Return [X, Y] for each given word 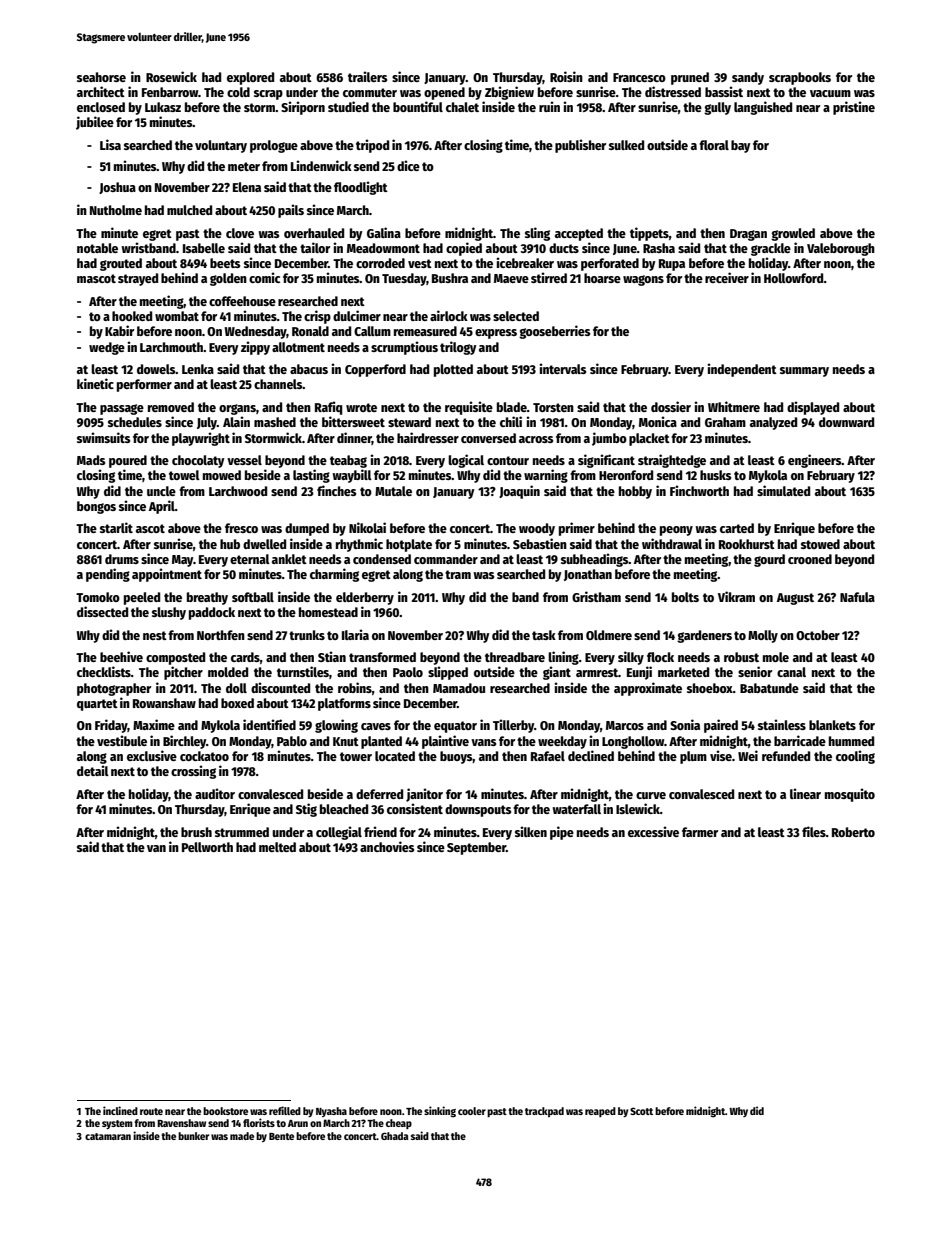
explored [250, 78]
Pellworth [207, 847]
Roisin [566, 76]
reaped [600, 1112]
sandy [748, 78]
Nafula [857, 597]
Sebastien [540, 543]
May [182, 561]
